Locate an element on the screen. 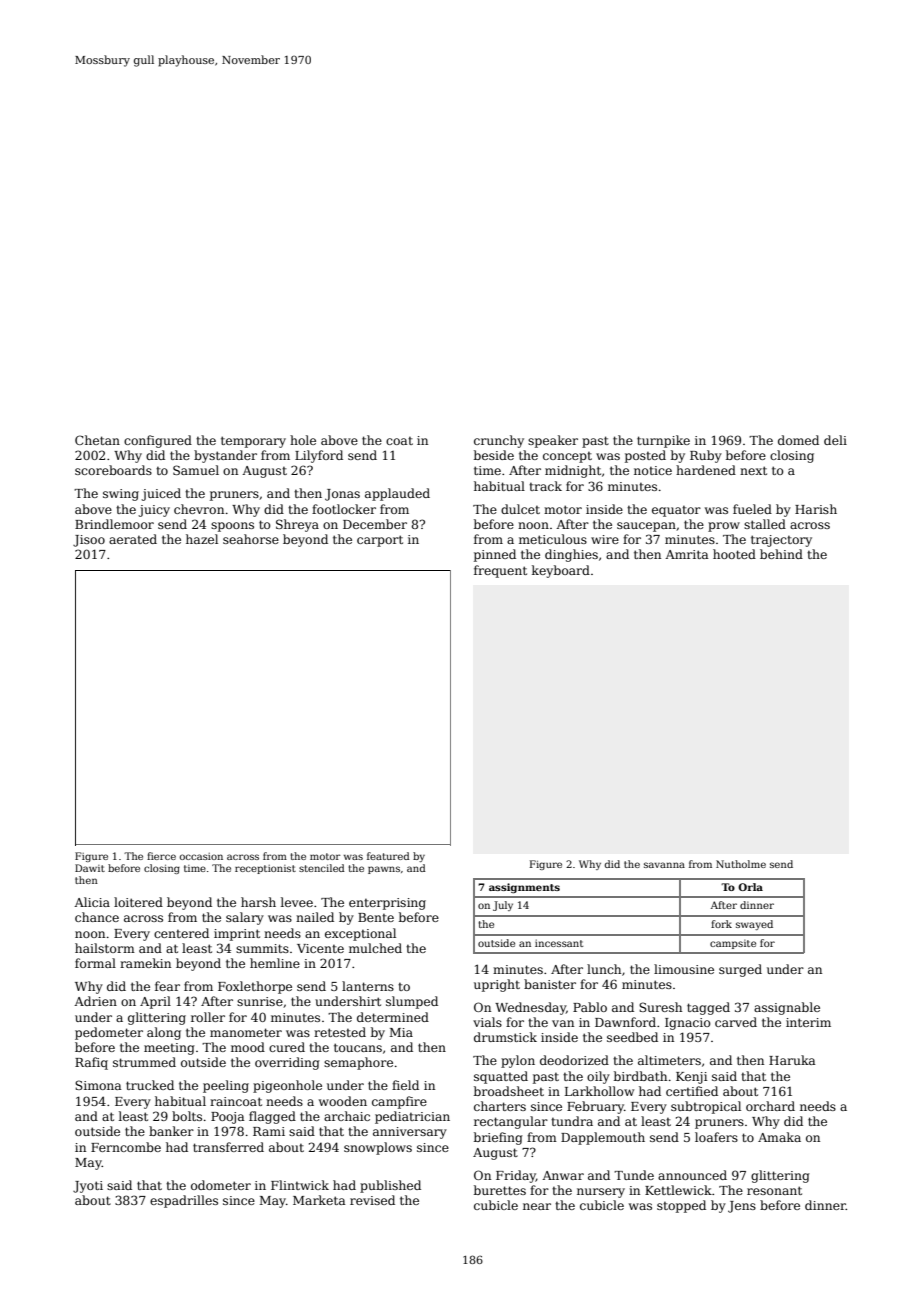 Image resolution: width=924 pixels, height=1308 pixels. aerated is located at coordinates (133, 539).
